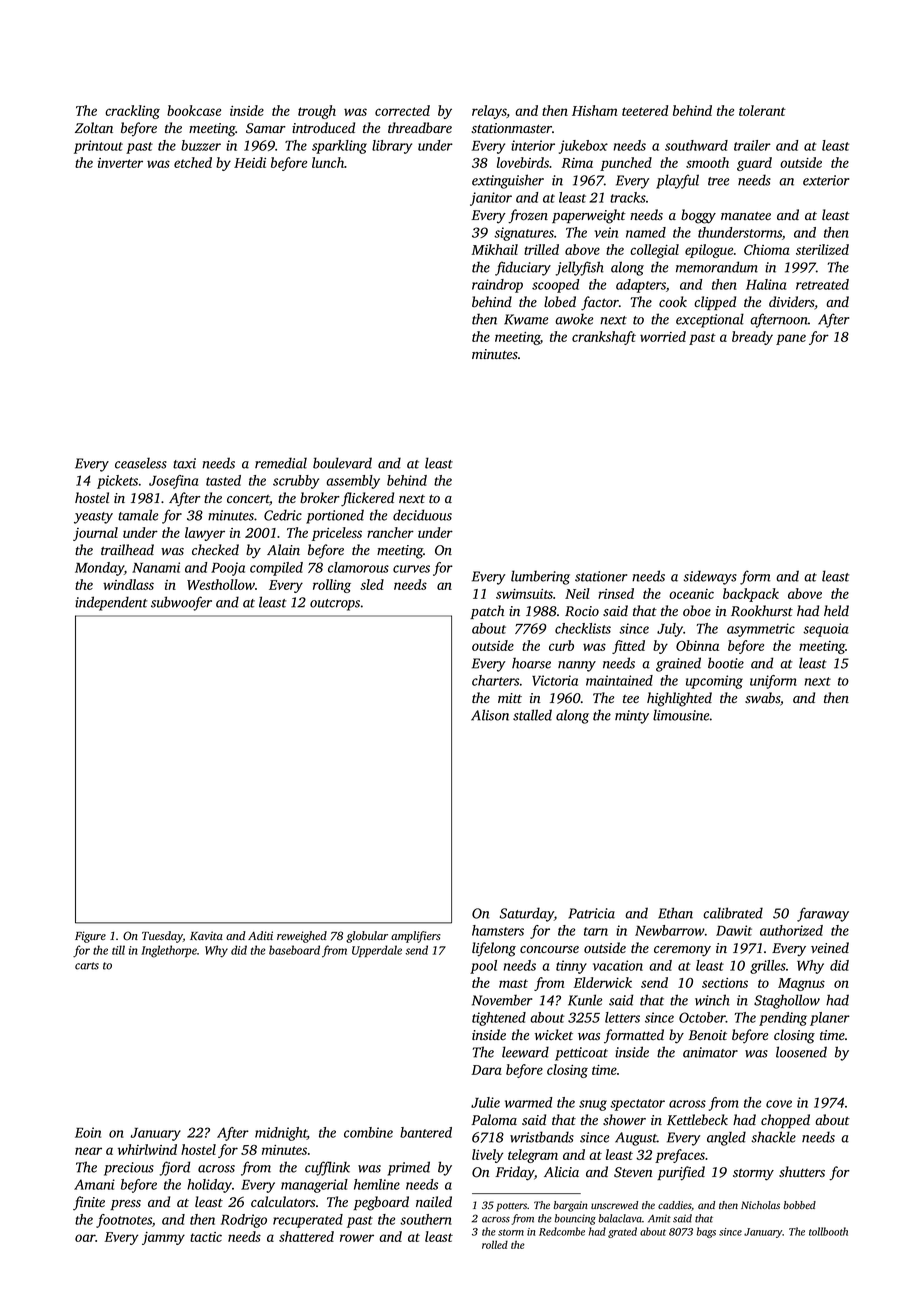 This image has width=924, height=1308. I want to click on independent, so click(111, 603).
